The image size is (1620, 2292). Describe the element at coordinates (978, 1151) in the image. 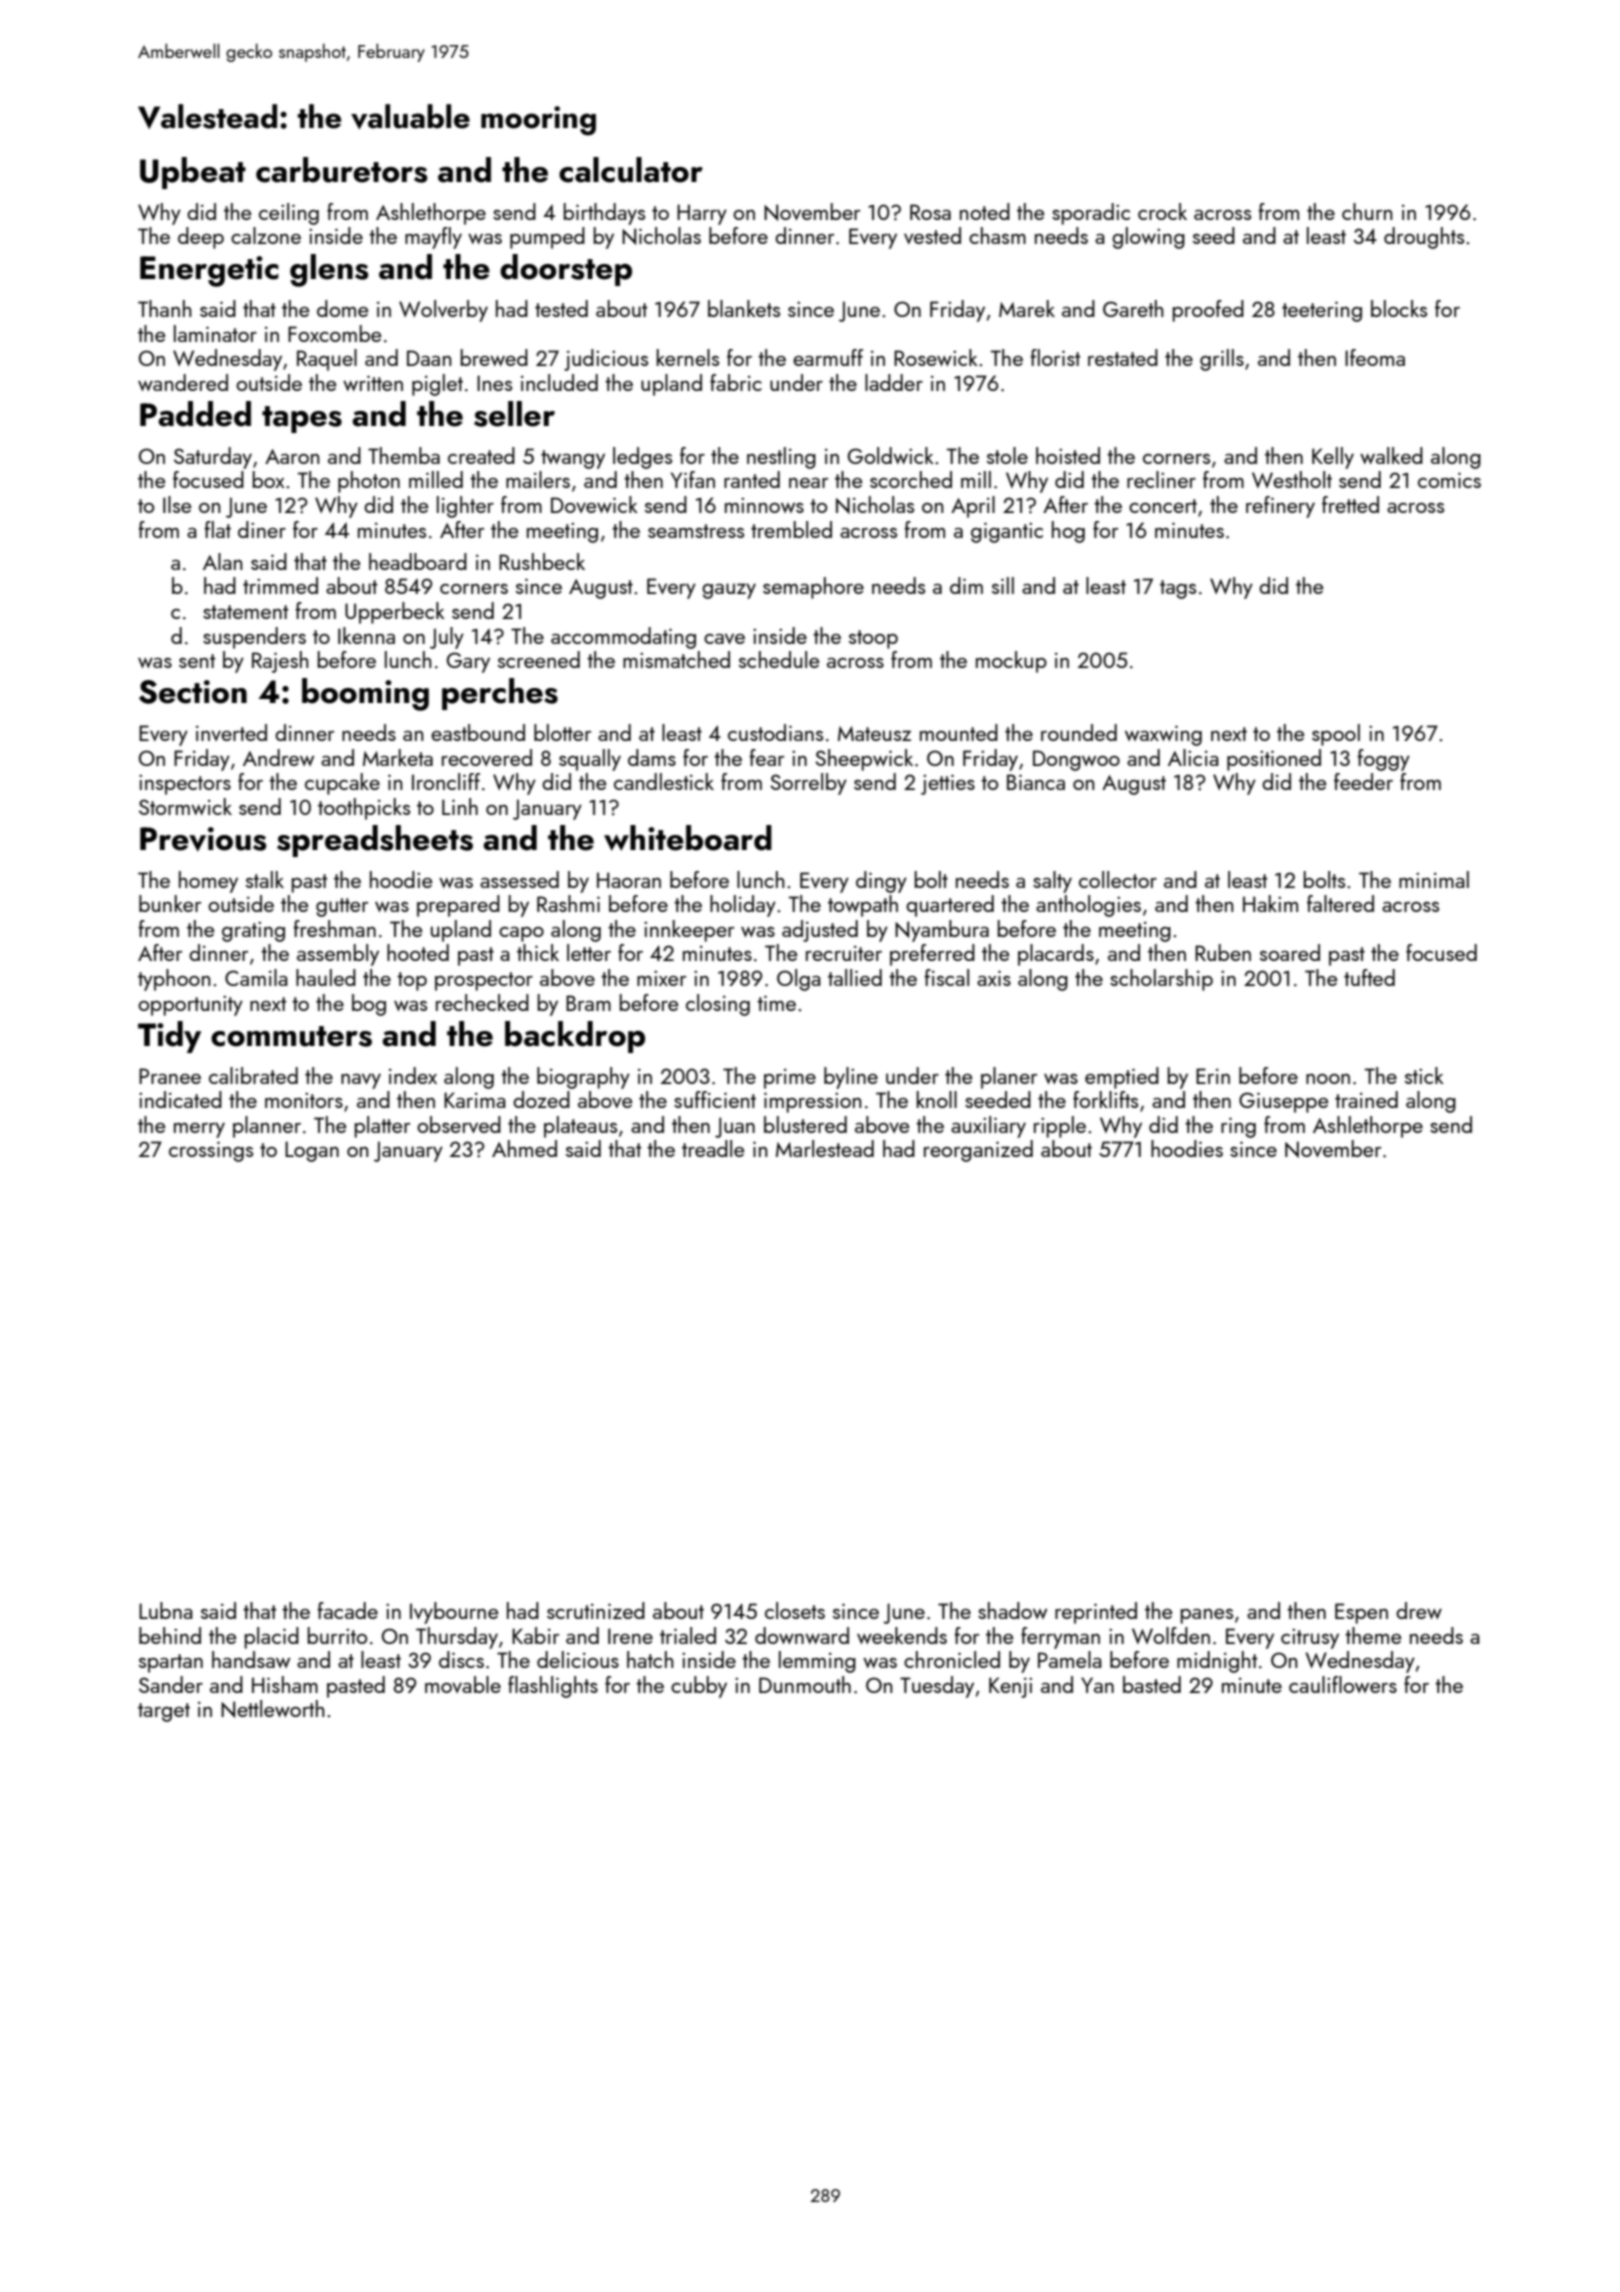

I see `reorganized` at that location.
